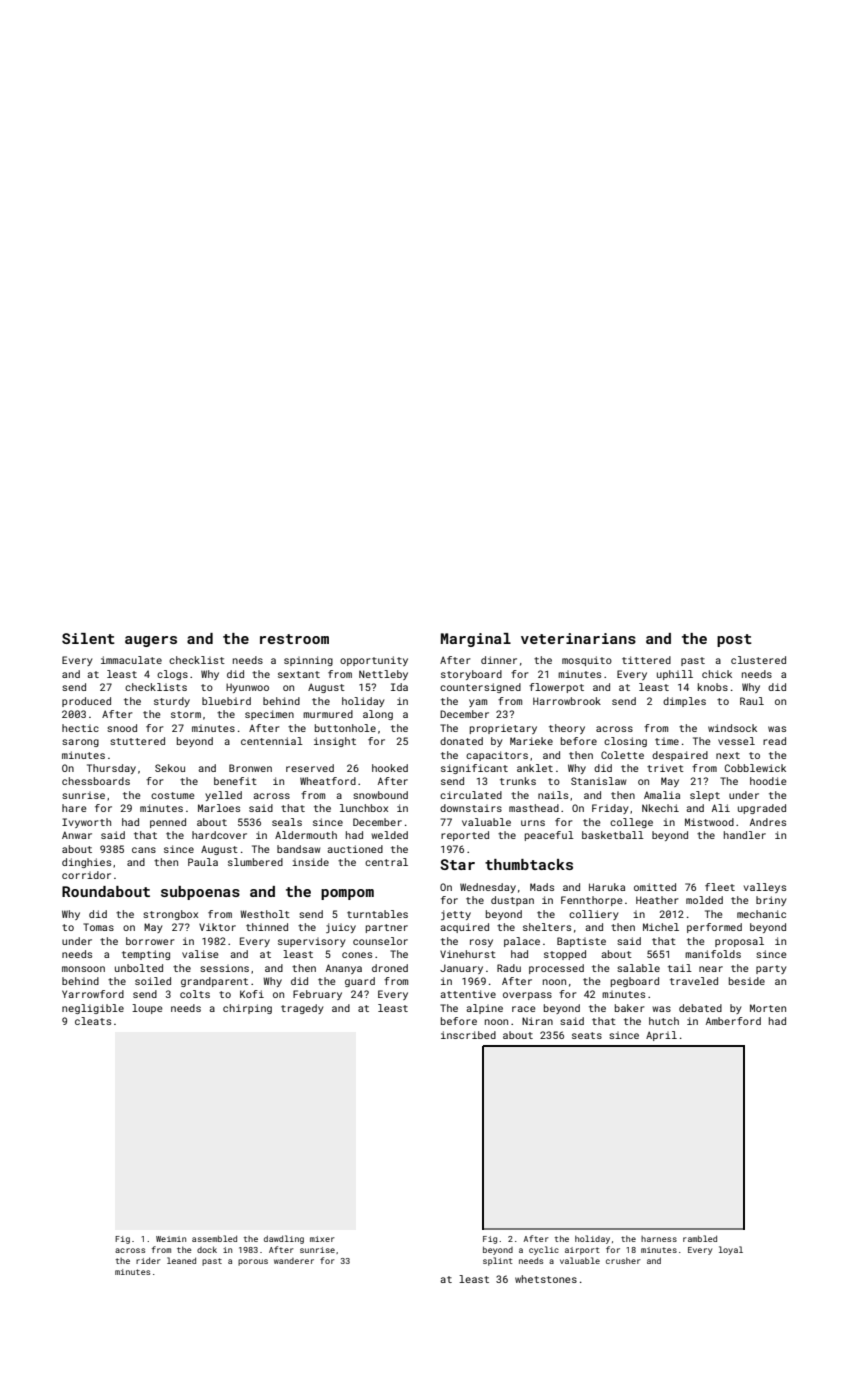 The image size is (849, 1400). What do you see at coordinates (567, 701) in the page?
I see `Harrowbrook` at bounding box center [567, 701].
